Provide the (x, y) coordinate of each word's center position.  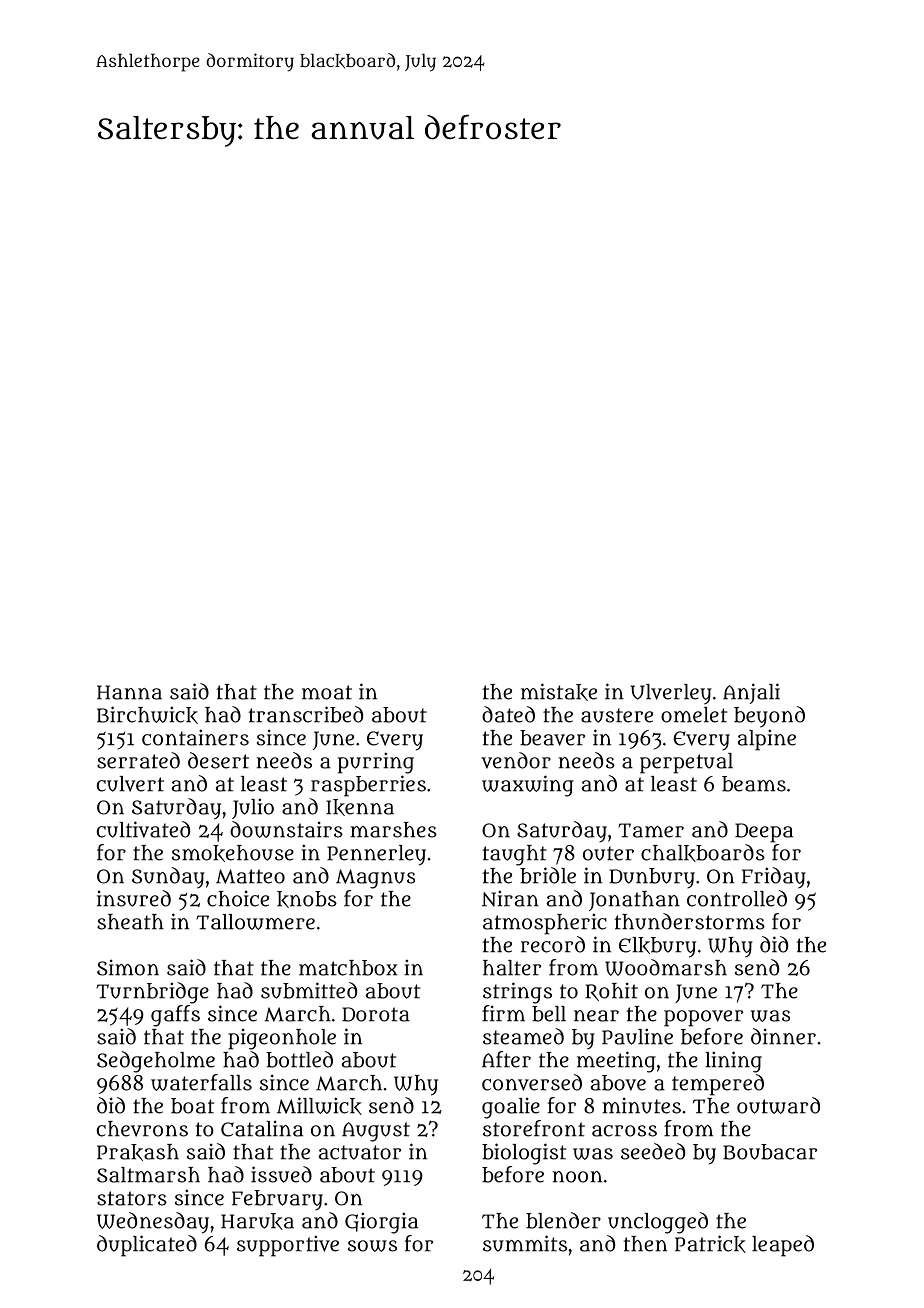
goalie (511, 1108)
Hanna (129, 692)
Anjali (751, 693)
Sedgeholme (156, 1062)
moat (327, 692)
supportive (288, 1246)
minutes (642, 1105)
